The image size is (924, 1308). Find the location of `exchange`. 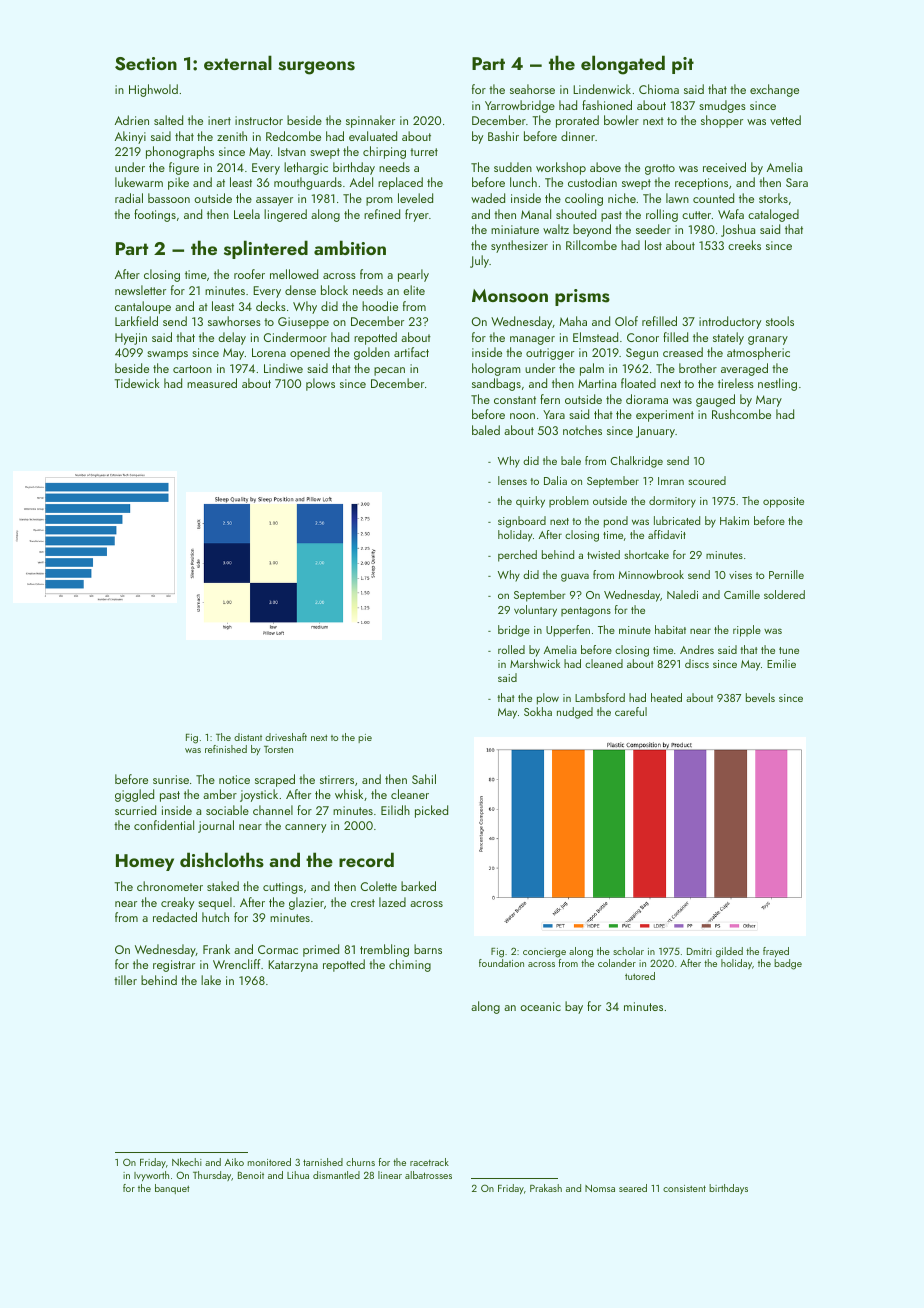

exchange is located at coordinates (774, 90).
